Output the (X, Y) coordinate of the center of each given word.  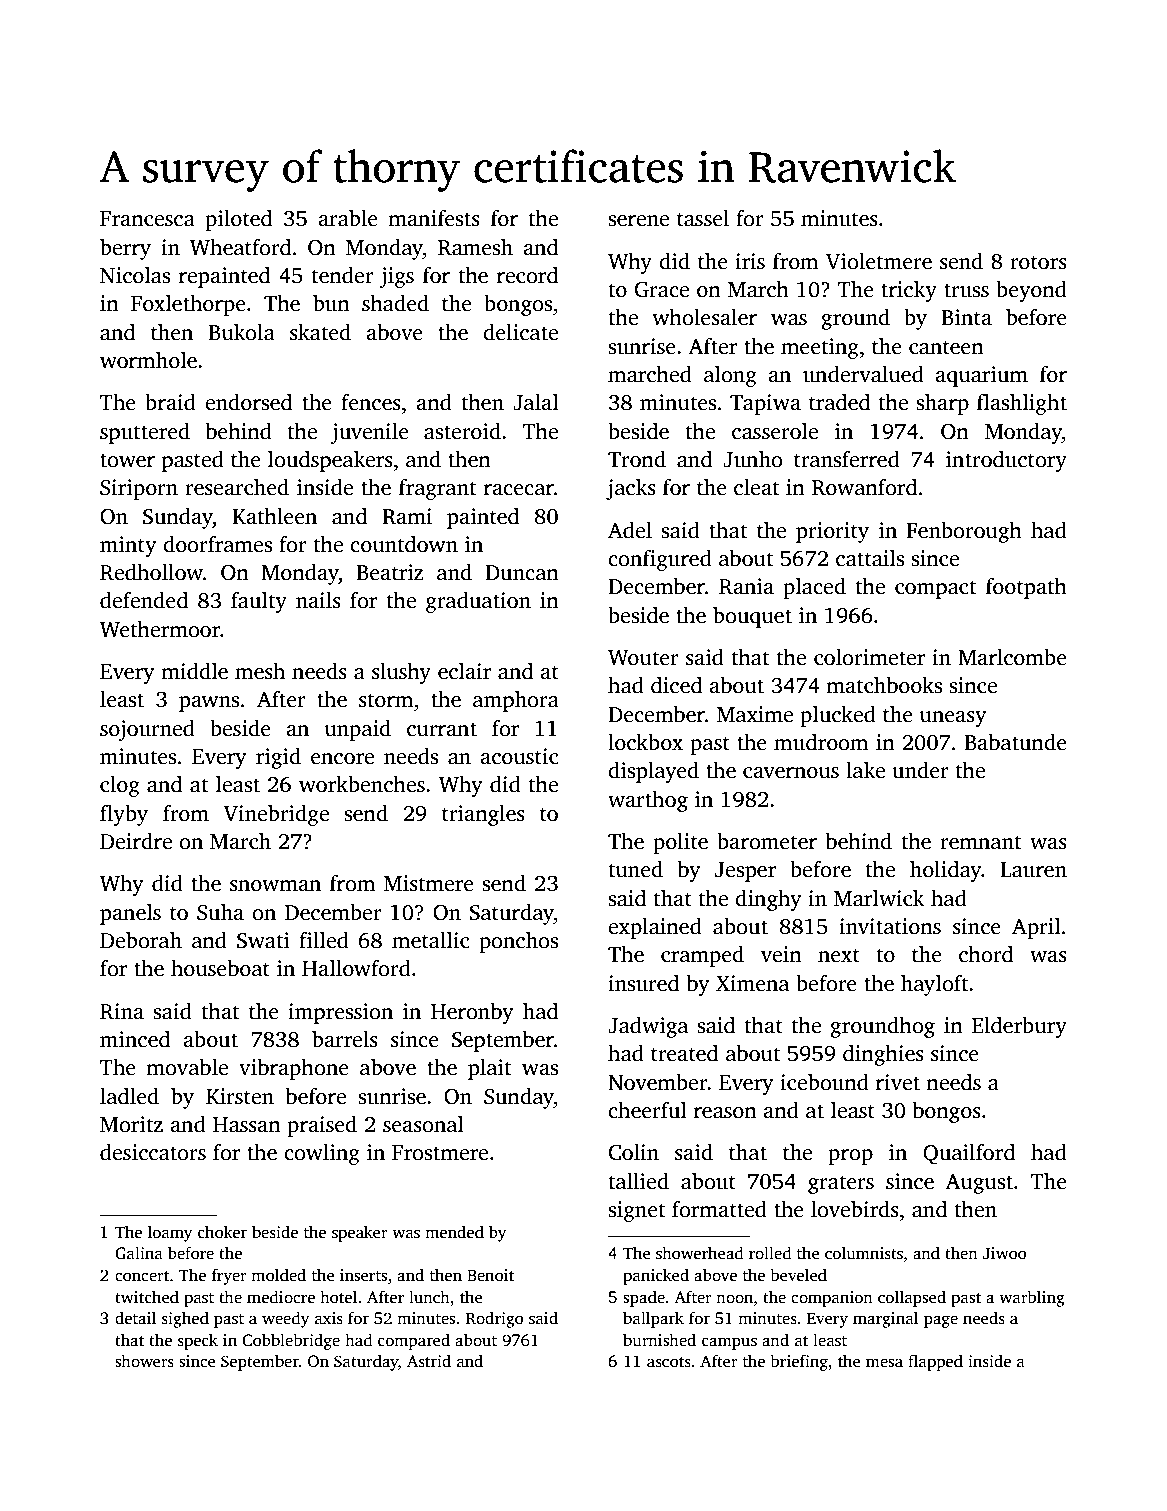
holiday (946, 871)
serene (638, 221)
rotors (1038, 262)
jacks (631, 489)
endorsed (248, 402)
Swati (263, 940)
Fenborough (964, 532)
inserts (363, 1275)
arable (348, 218)
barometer (767, 841)
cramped (702, 956)
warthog (648, 801)
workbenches (362, 784)
